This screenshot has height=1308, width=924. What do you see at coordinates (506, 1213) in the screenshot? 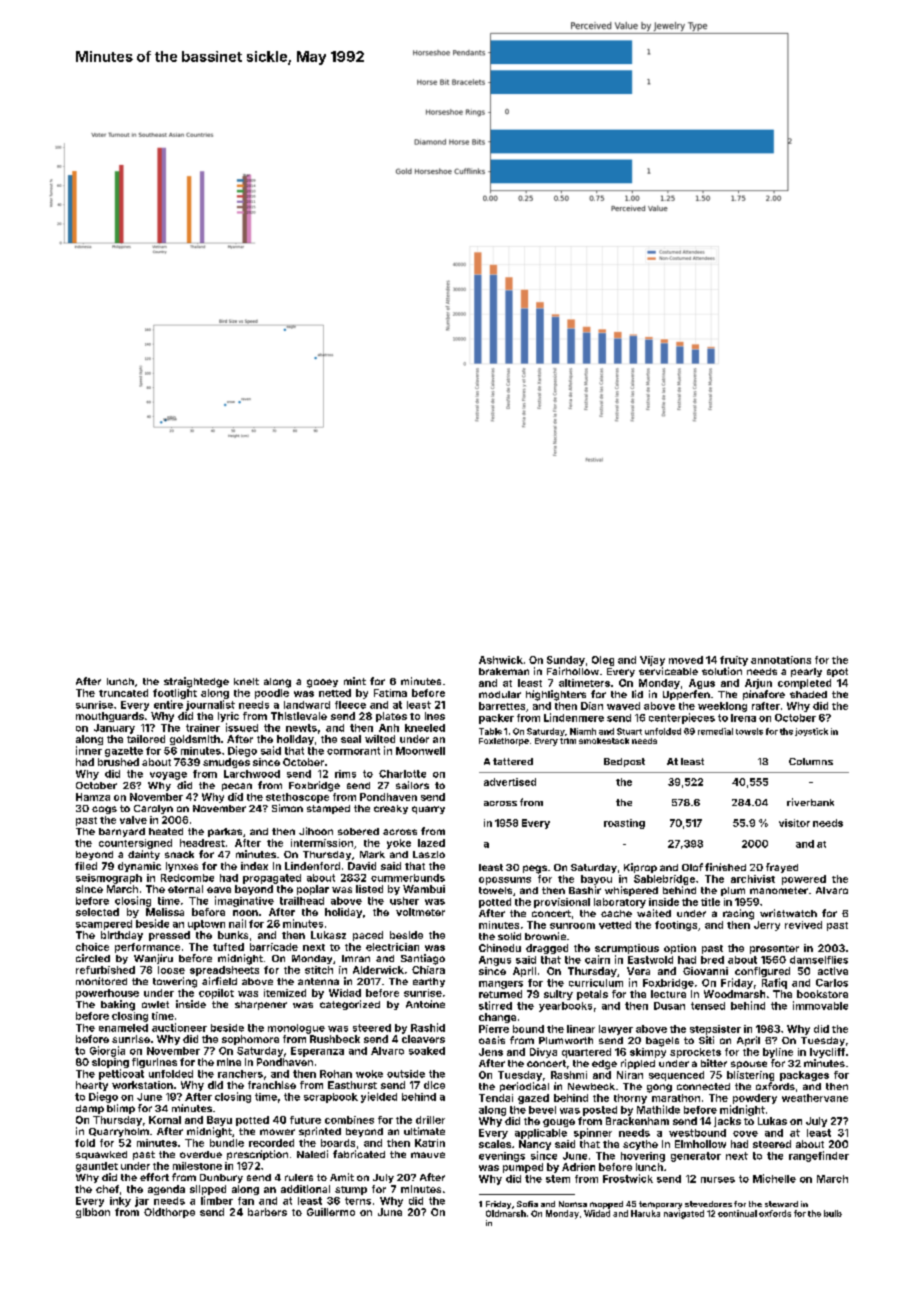
I see `Oldmarsh` at bounding box center [506, 1213].
